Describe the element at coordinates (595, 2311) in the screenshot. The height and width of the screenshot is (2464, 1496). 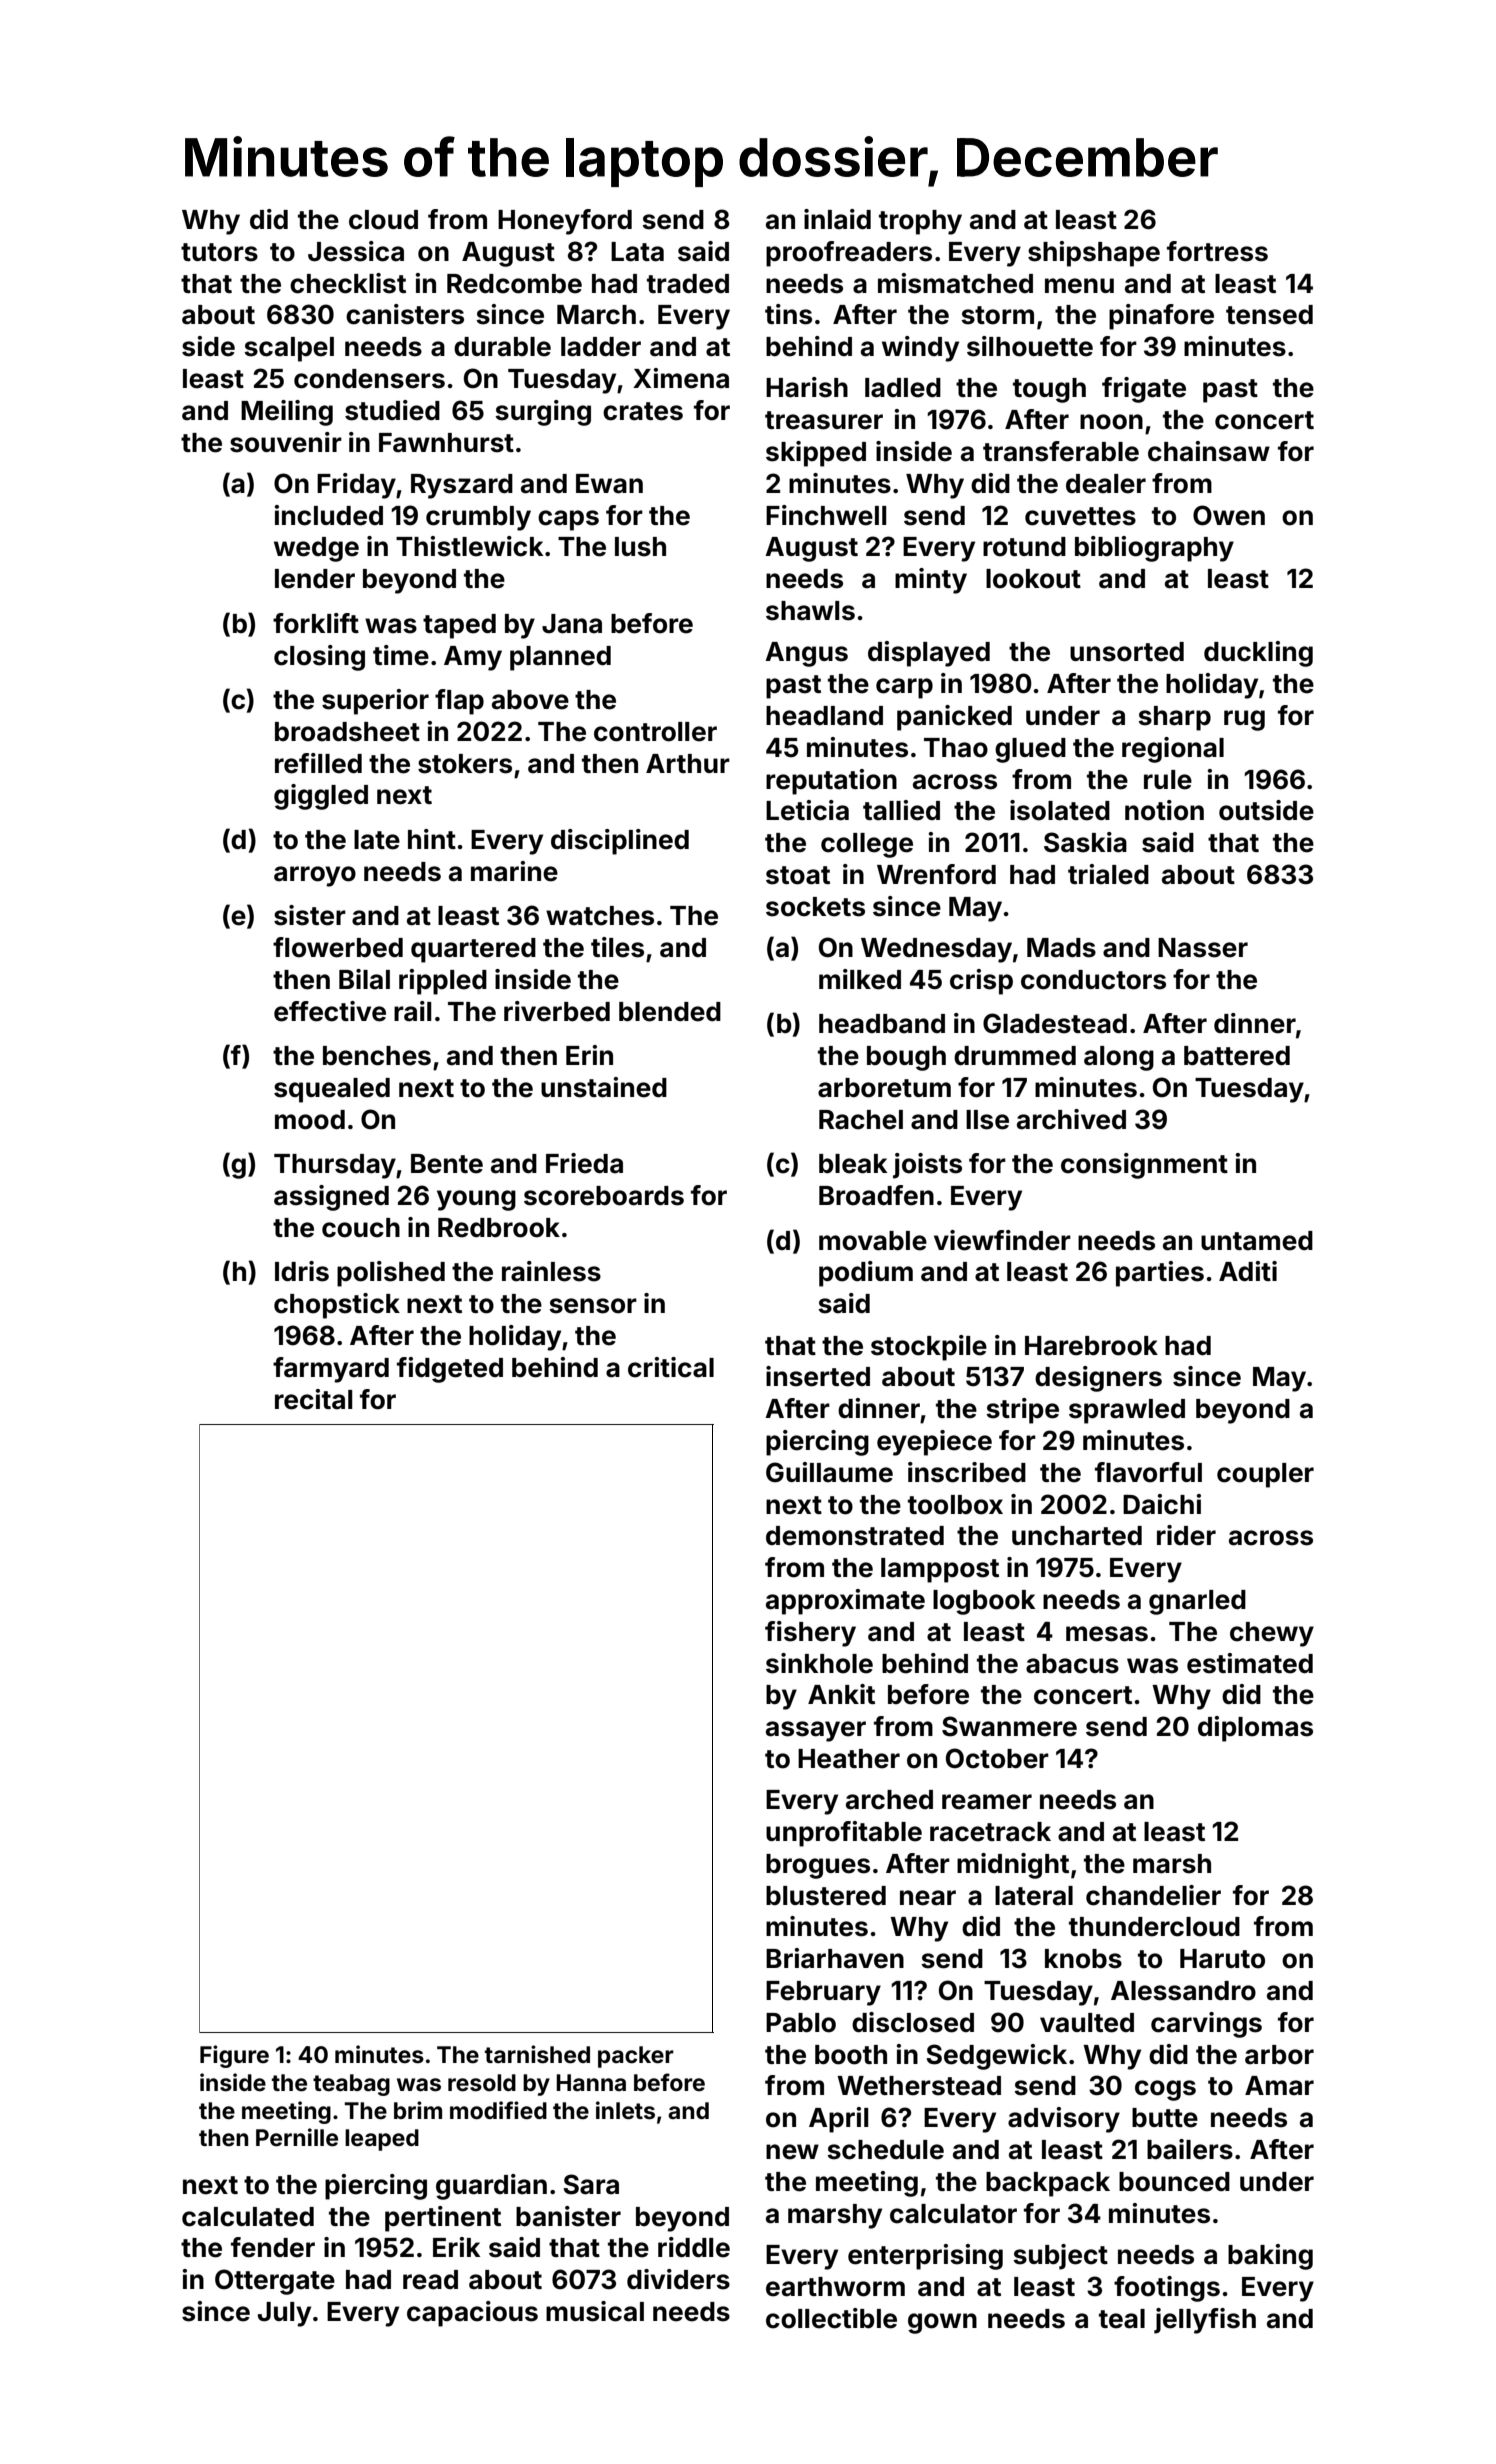
I see `musical` at that location.
